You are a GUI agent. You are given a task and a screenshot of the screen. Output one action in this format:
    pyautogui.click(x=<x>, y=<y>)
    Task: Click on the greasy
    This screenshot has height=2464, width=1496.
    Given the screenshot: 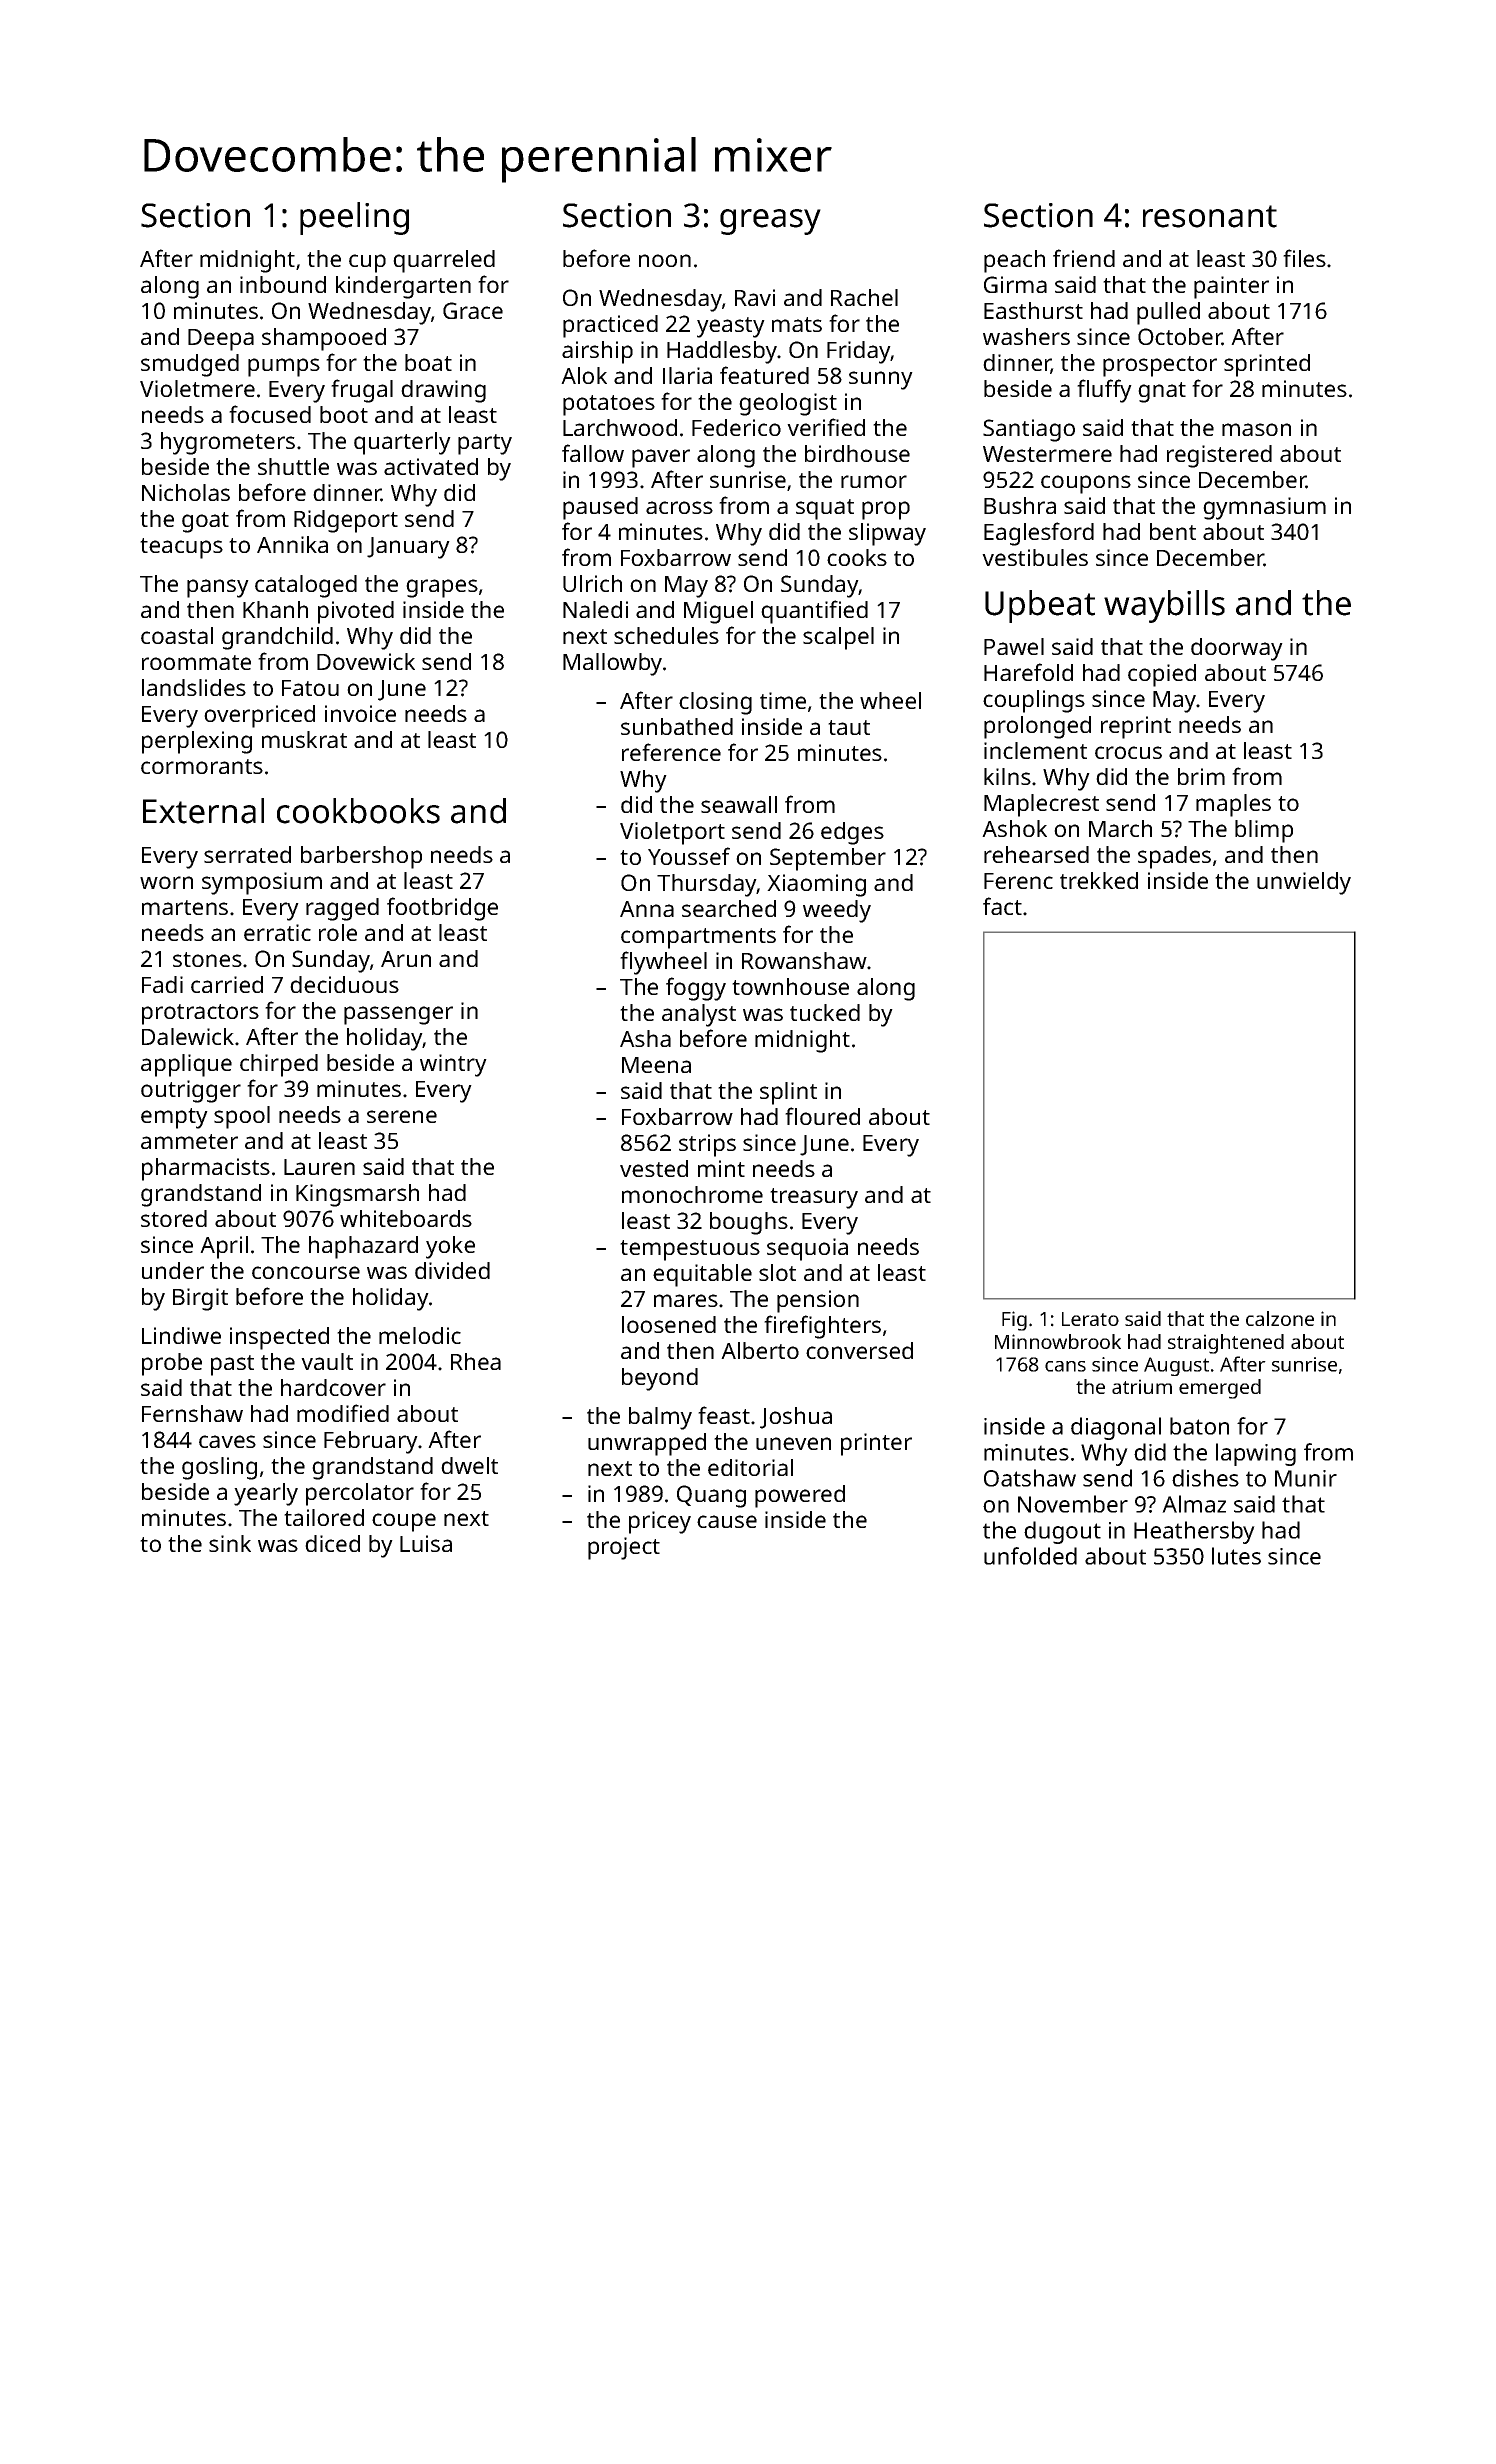 What is the action you would take?
    pyautogui.click(x=770, y=222)
